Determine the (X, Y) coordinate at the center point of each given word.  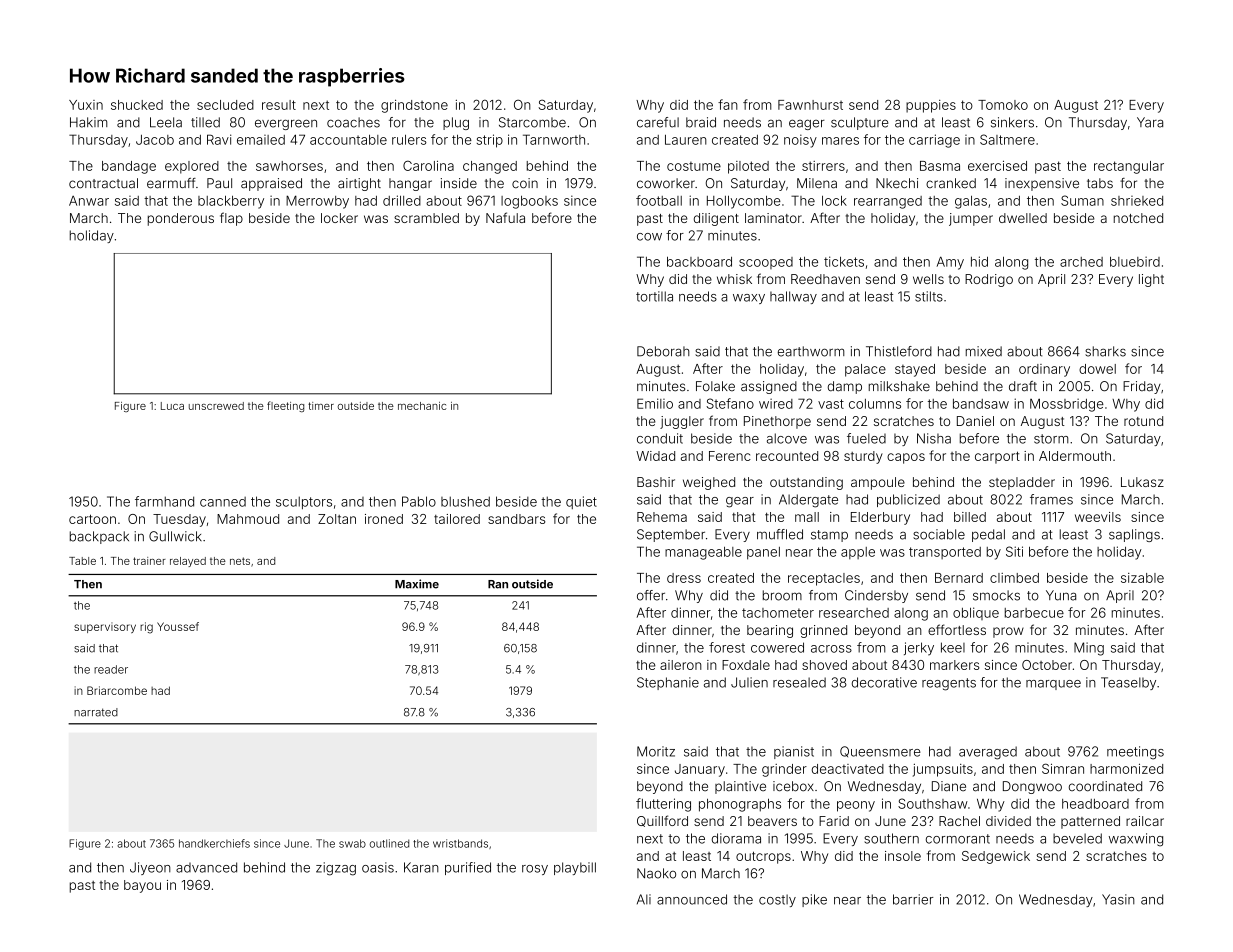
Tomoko (1003, 105)
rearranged (888, 202)
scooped (766, 263)
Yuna (1061, 595)
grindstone (414, 106)
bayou (142, 886)
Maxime (417, 584)
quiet (581, 502)
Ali (644, 899)
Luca (172, 406)
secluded (225, 105)
